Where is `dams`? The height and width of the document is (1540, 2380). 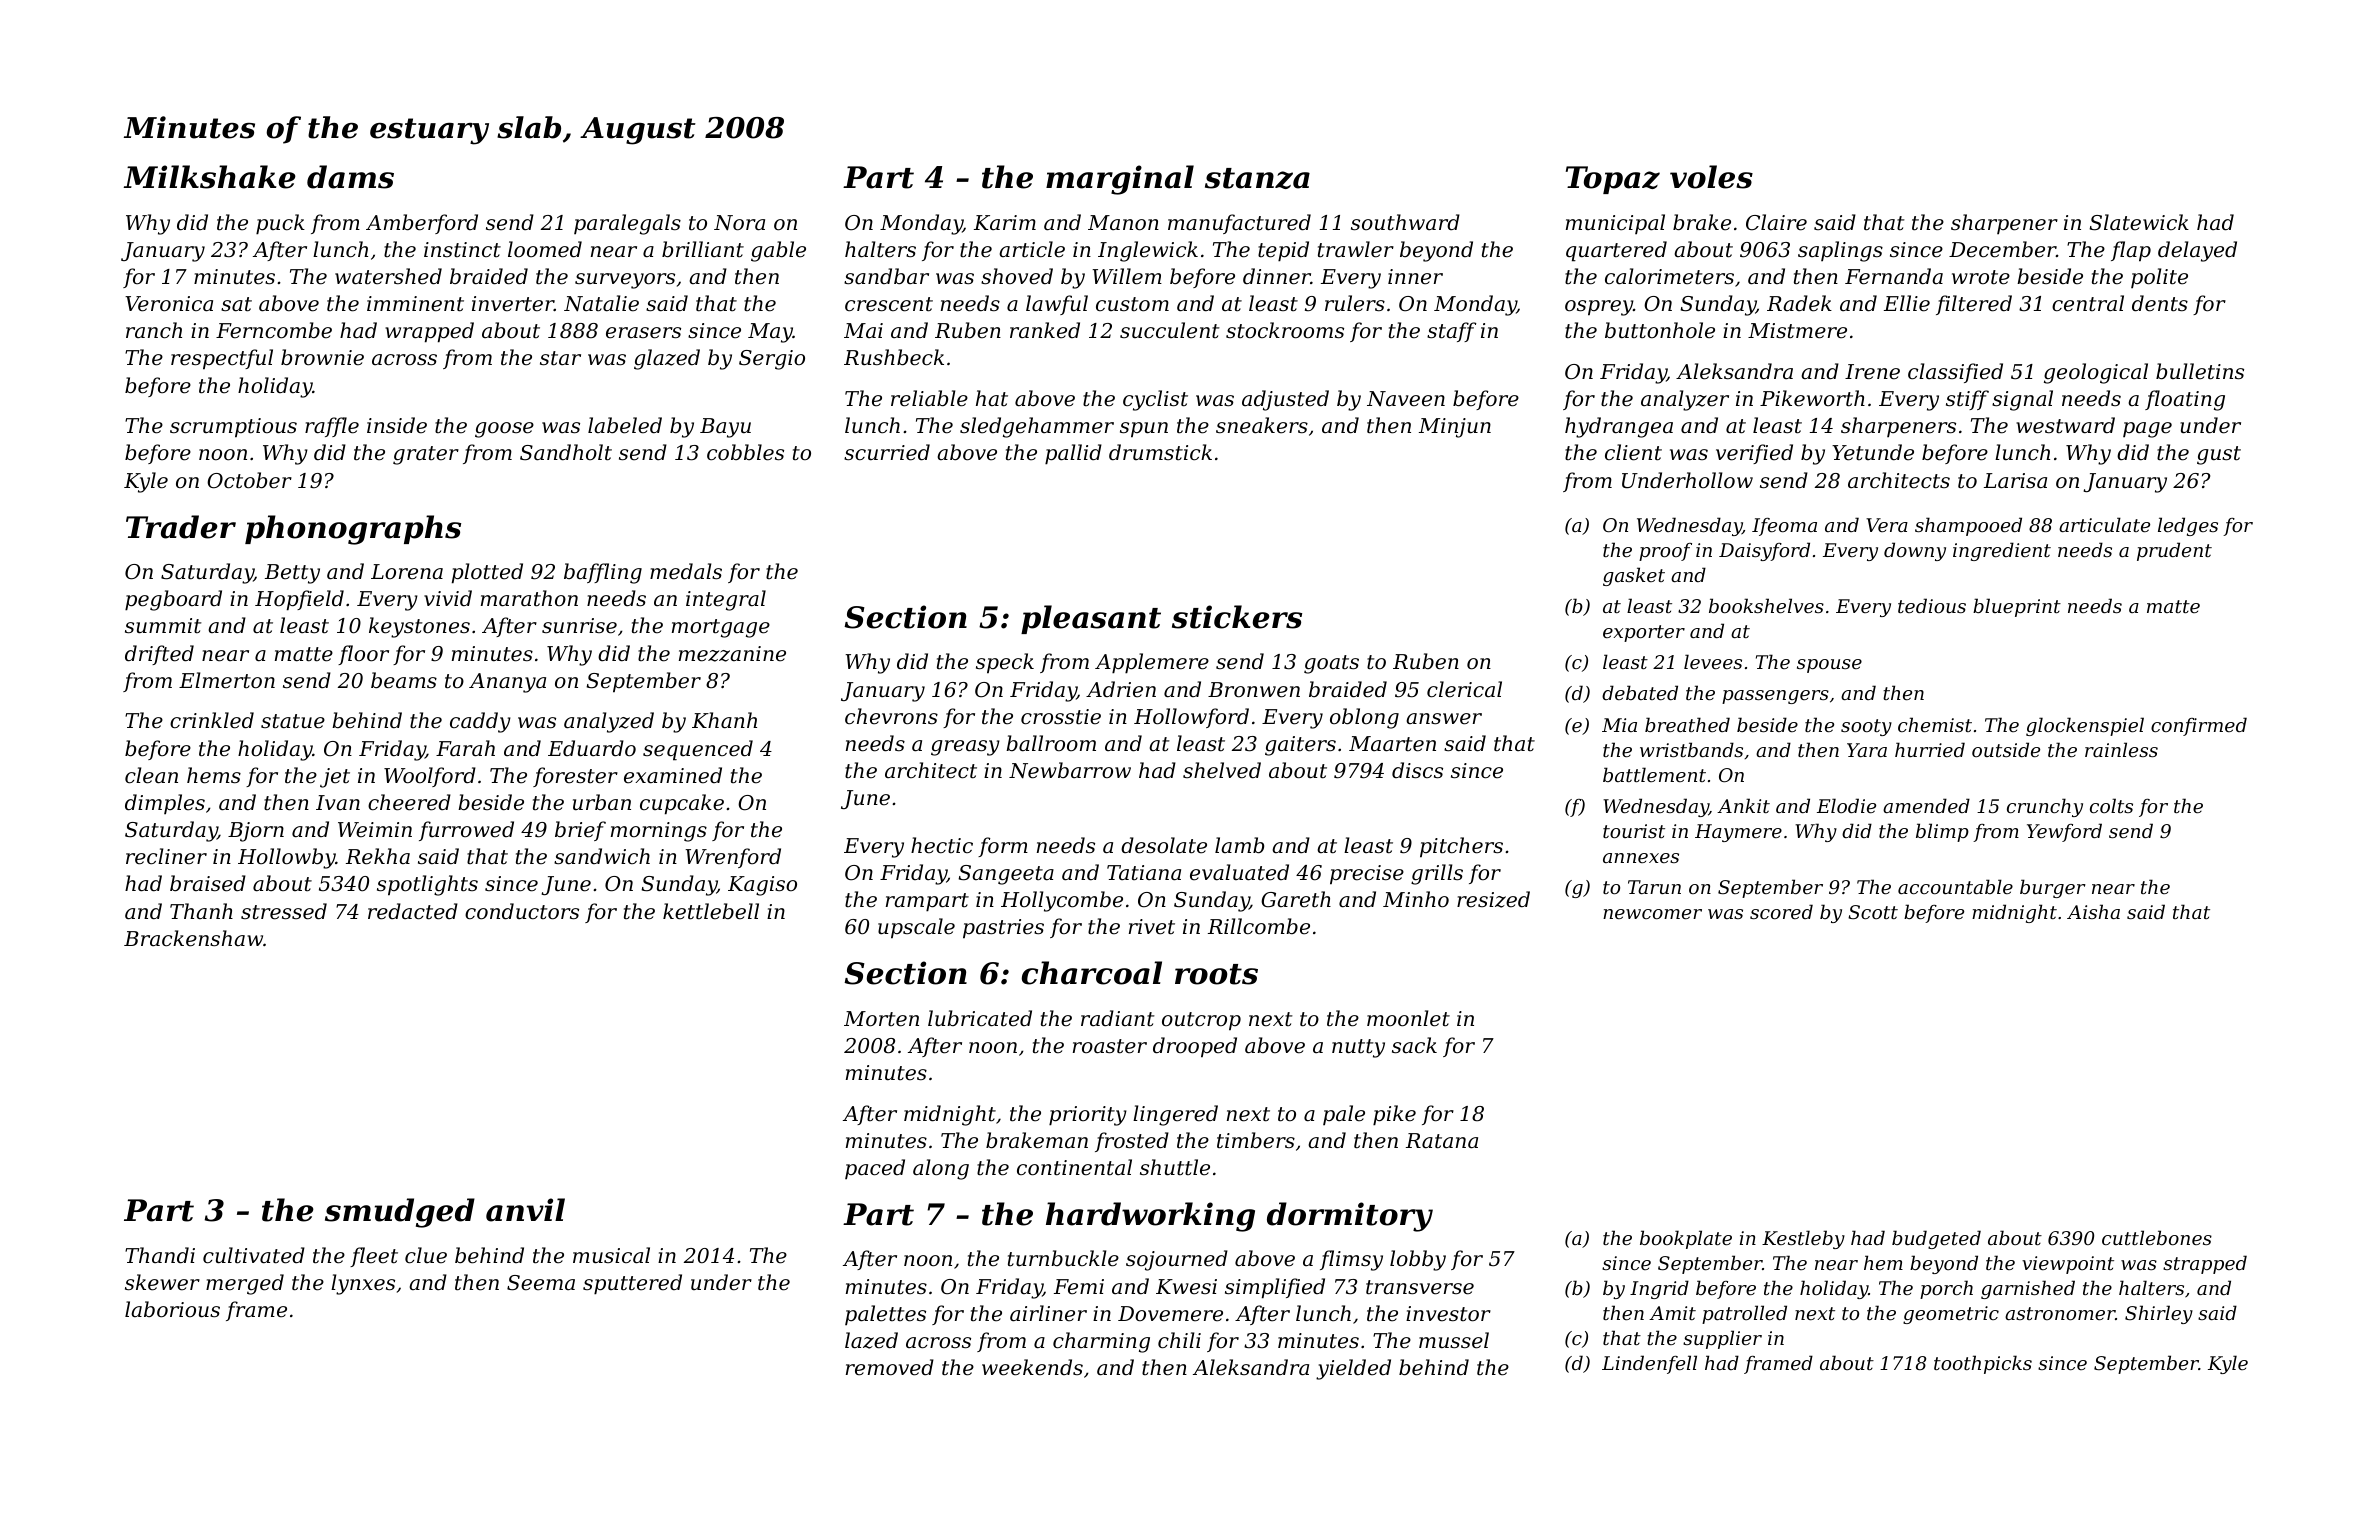 dams is located at coordinates (350, 177).
